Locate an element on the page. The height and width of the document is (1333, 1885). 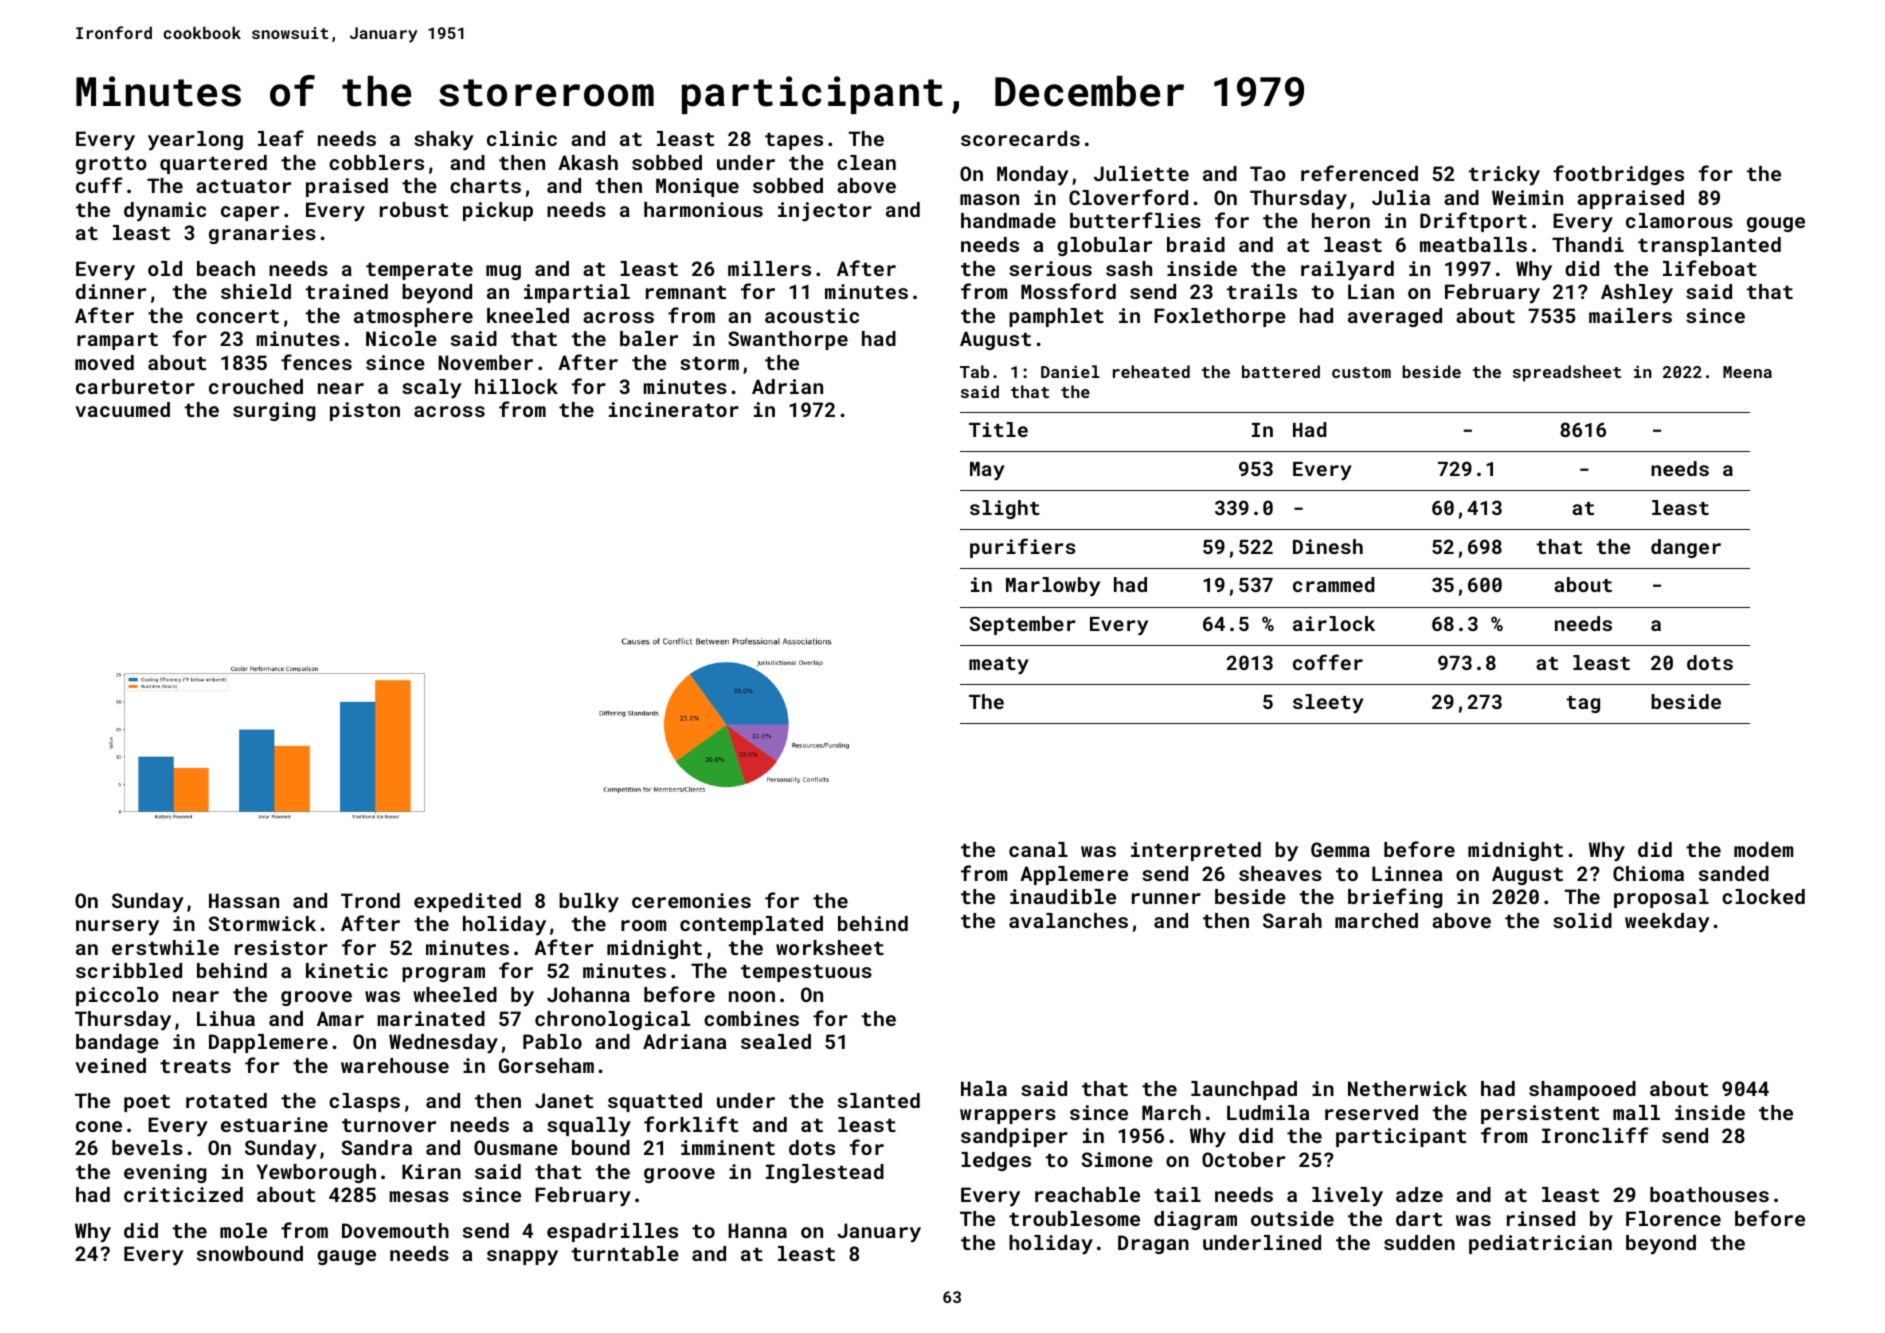
Ousmane is located at coordinates (516, 1147).
